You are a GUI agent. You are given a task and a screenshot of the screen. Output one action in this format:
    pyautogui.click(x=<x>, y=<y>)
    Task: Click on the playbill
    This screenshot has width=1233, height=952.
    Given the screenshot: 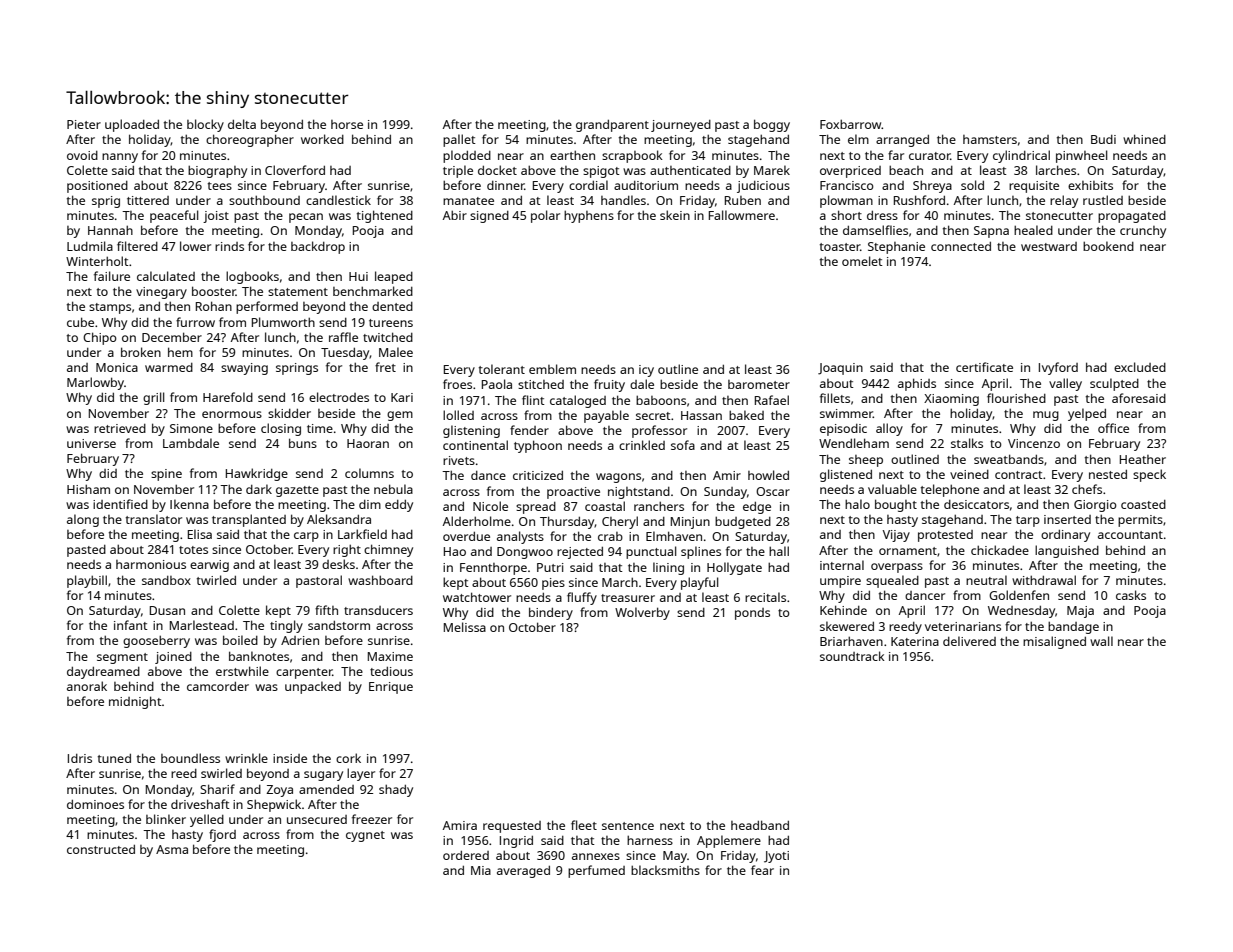 What is the action you would take?
    pyautogui.click(x=87, y=581)
